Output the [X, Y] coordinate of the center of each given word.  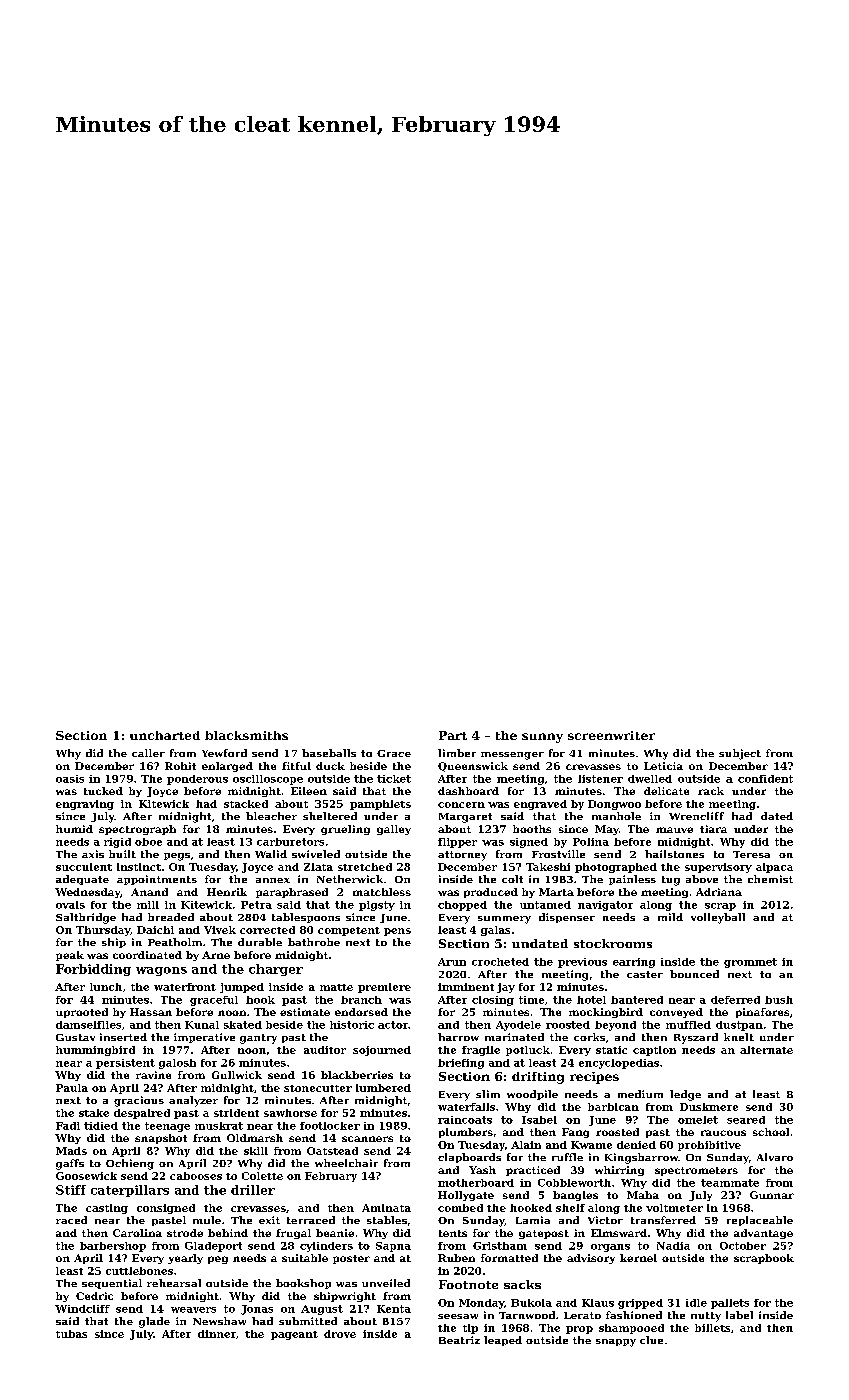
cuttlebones [139, 1271]
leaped [503, 1341]
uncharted [165, 735]
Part [453, 735]
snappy [616, 1343]
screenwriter [611, 735]
